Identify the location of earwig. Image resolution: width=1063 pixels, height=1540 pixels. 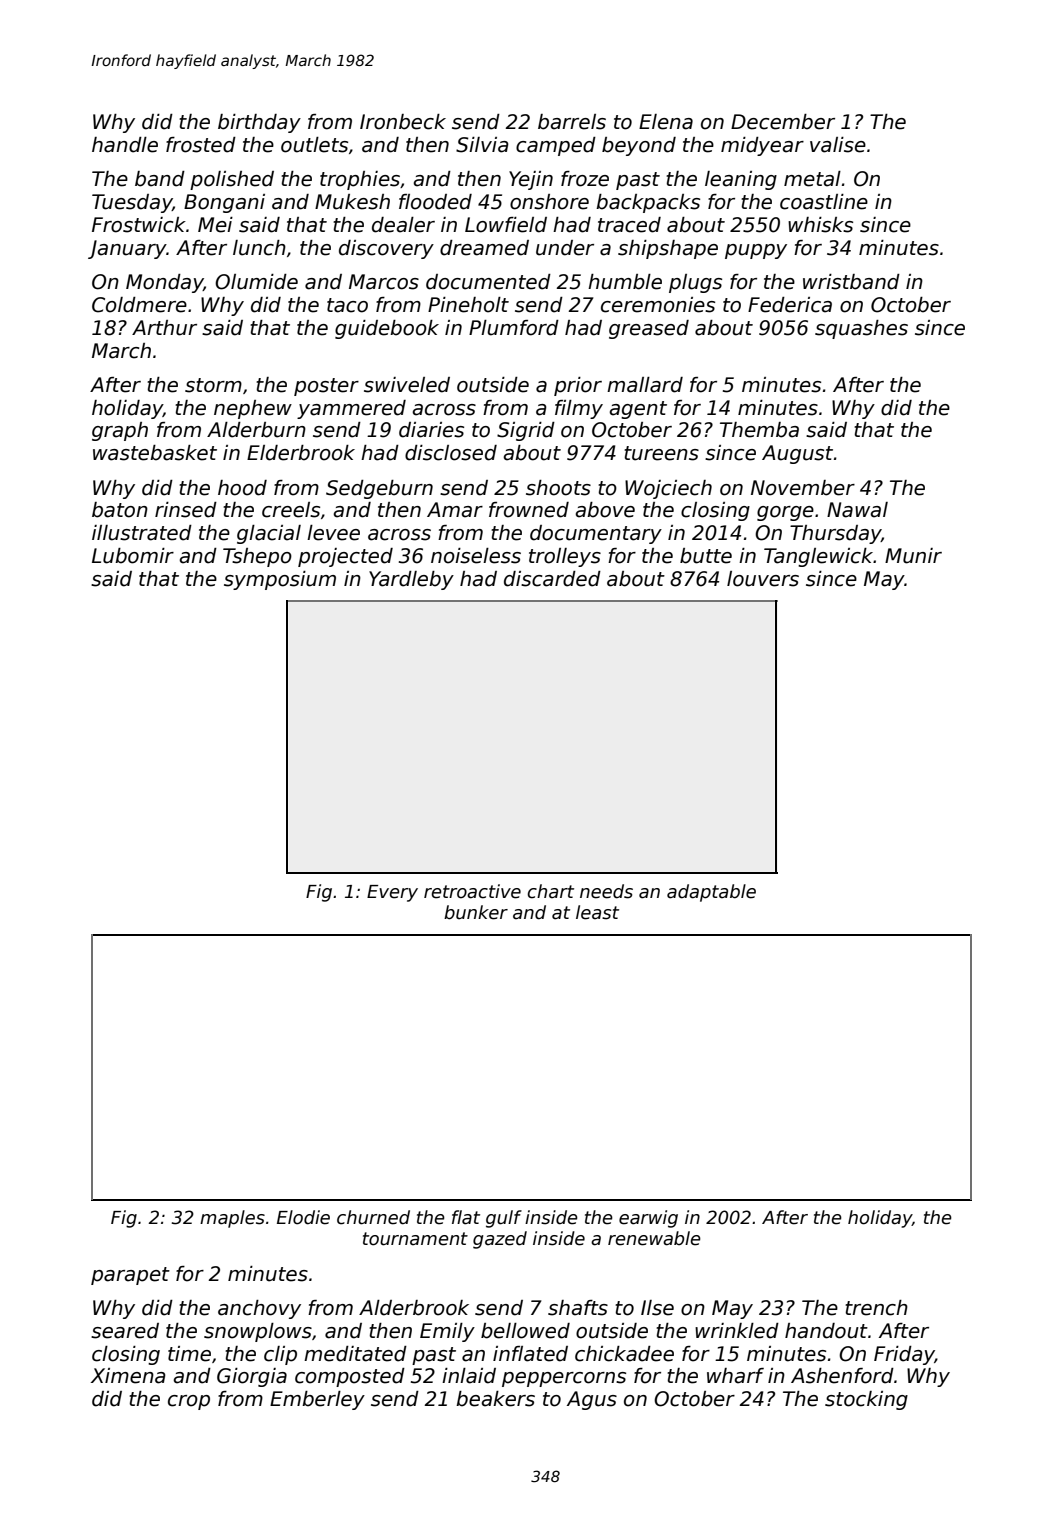
(648, 1219).
